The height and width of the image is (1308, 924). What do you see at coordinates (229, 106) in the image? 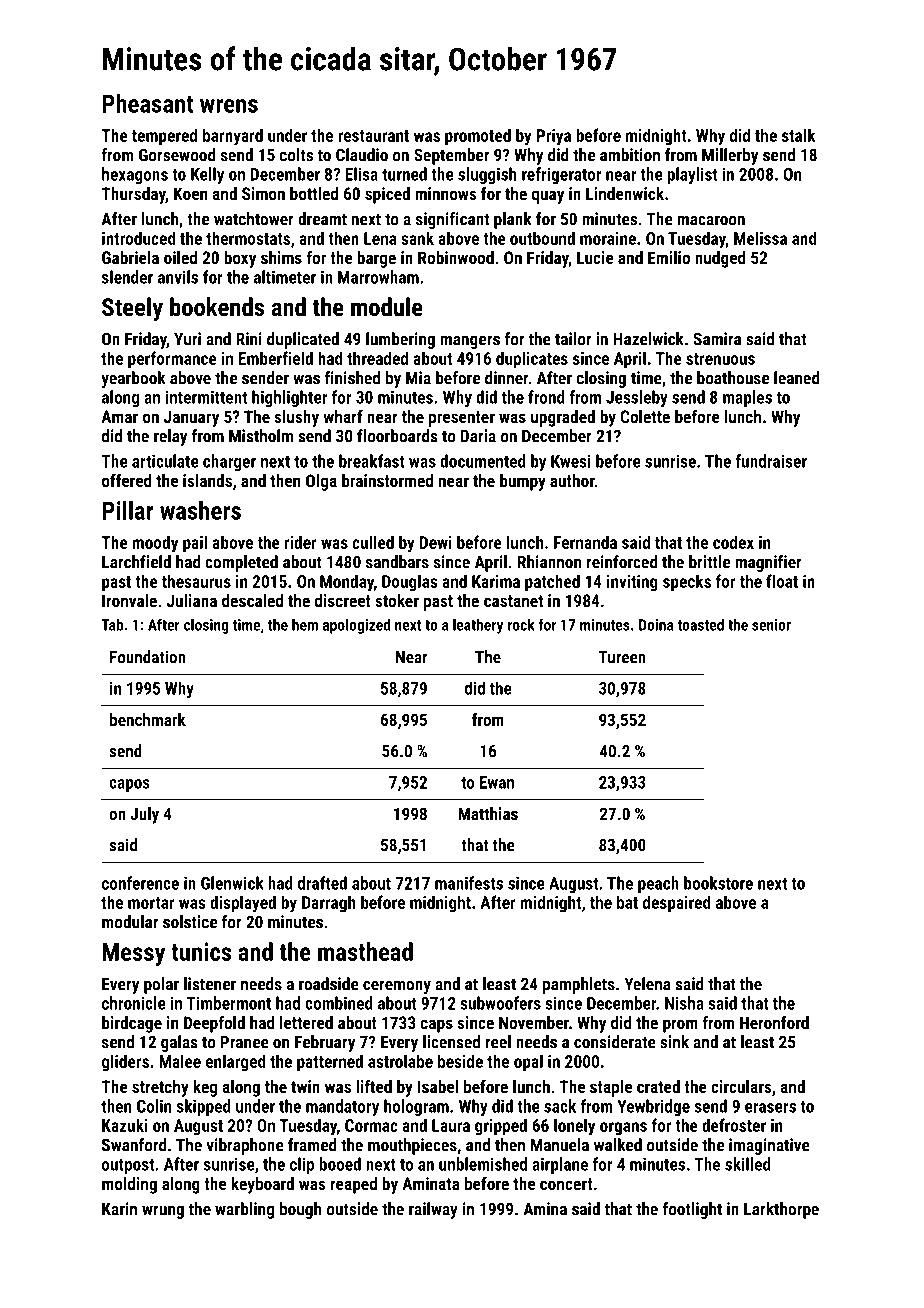
I see `wrens` at bounding box center [229, 106].
